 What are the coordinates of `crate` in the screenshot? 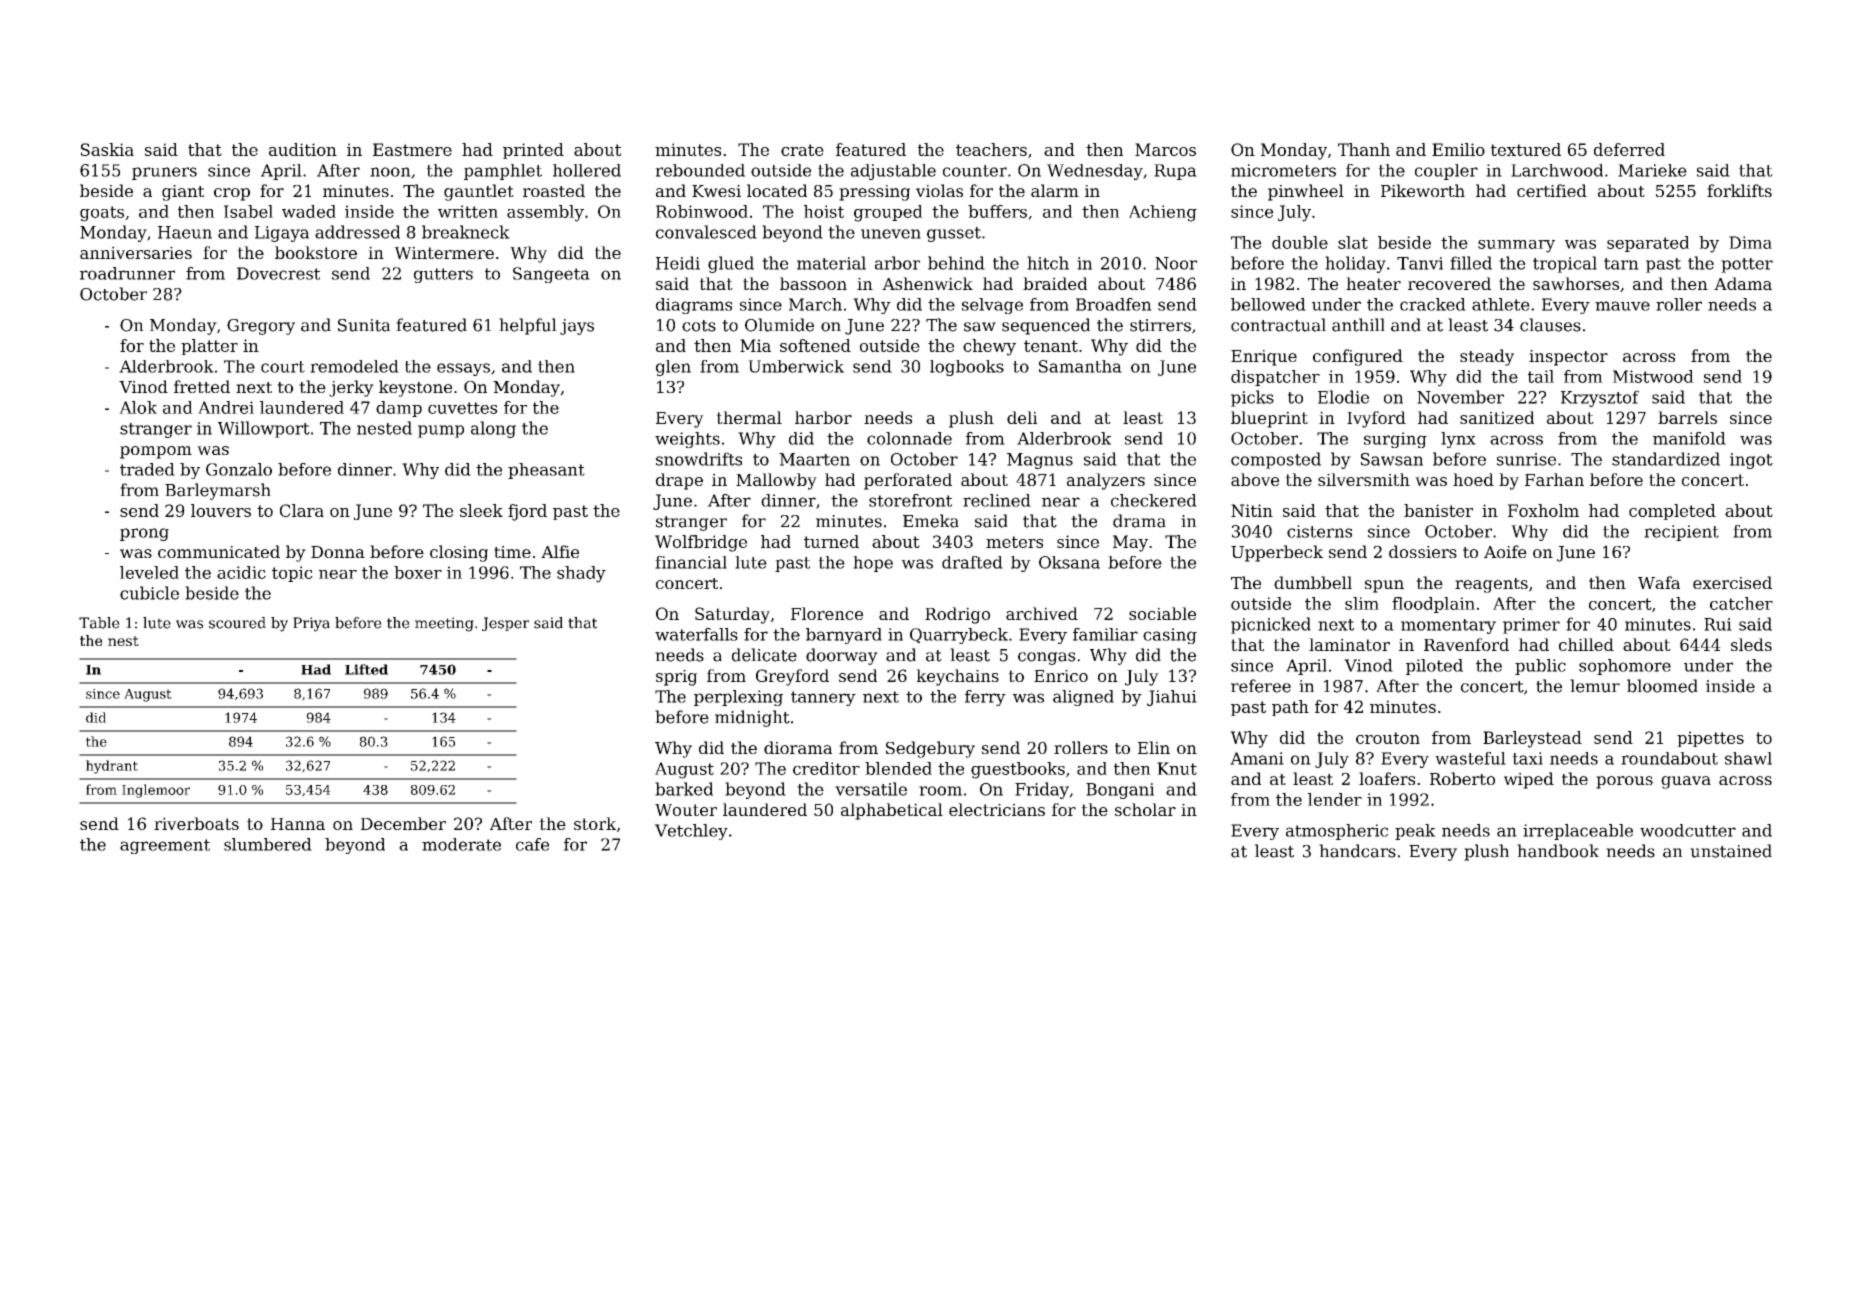 It's located at (802, 150).
